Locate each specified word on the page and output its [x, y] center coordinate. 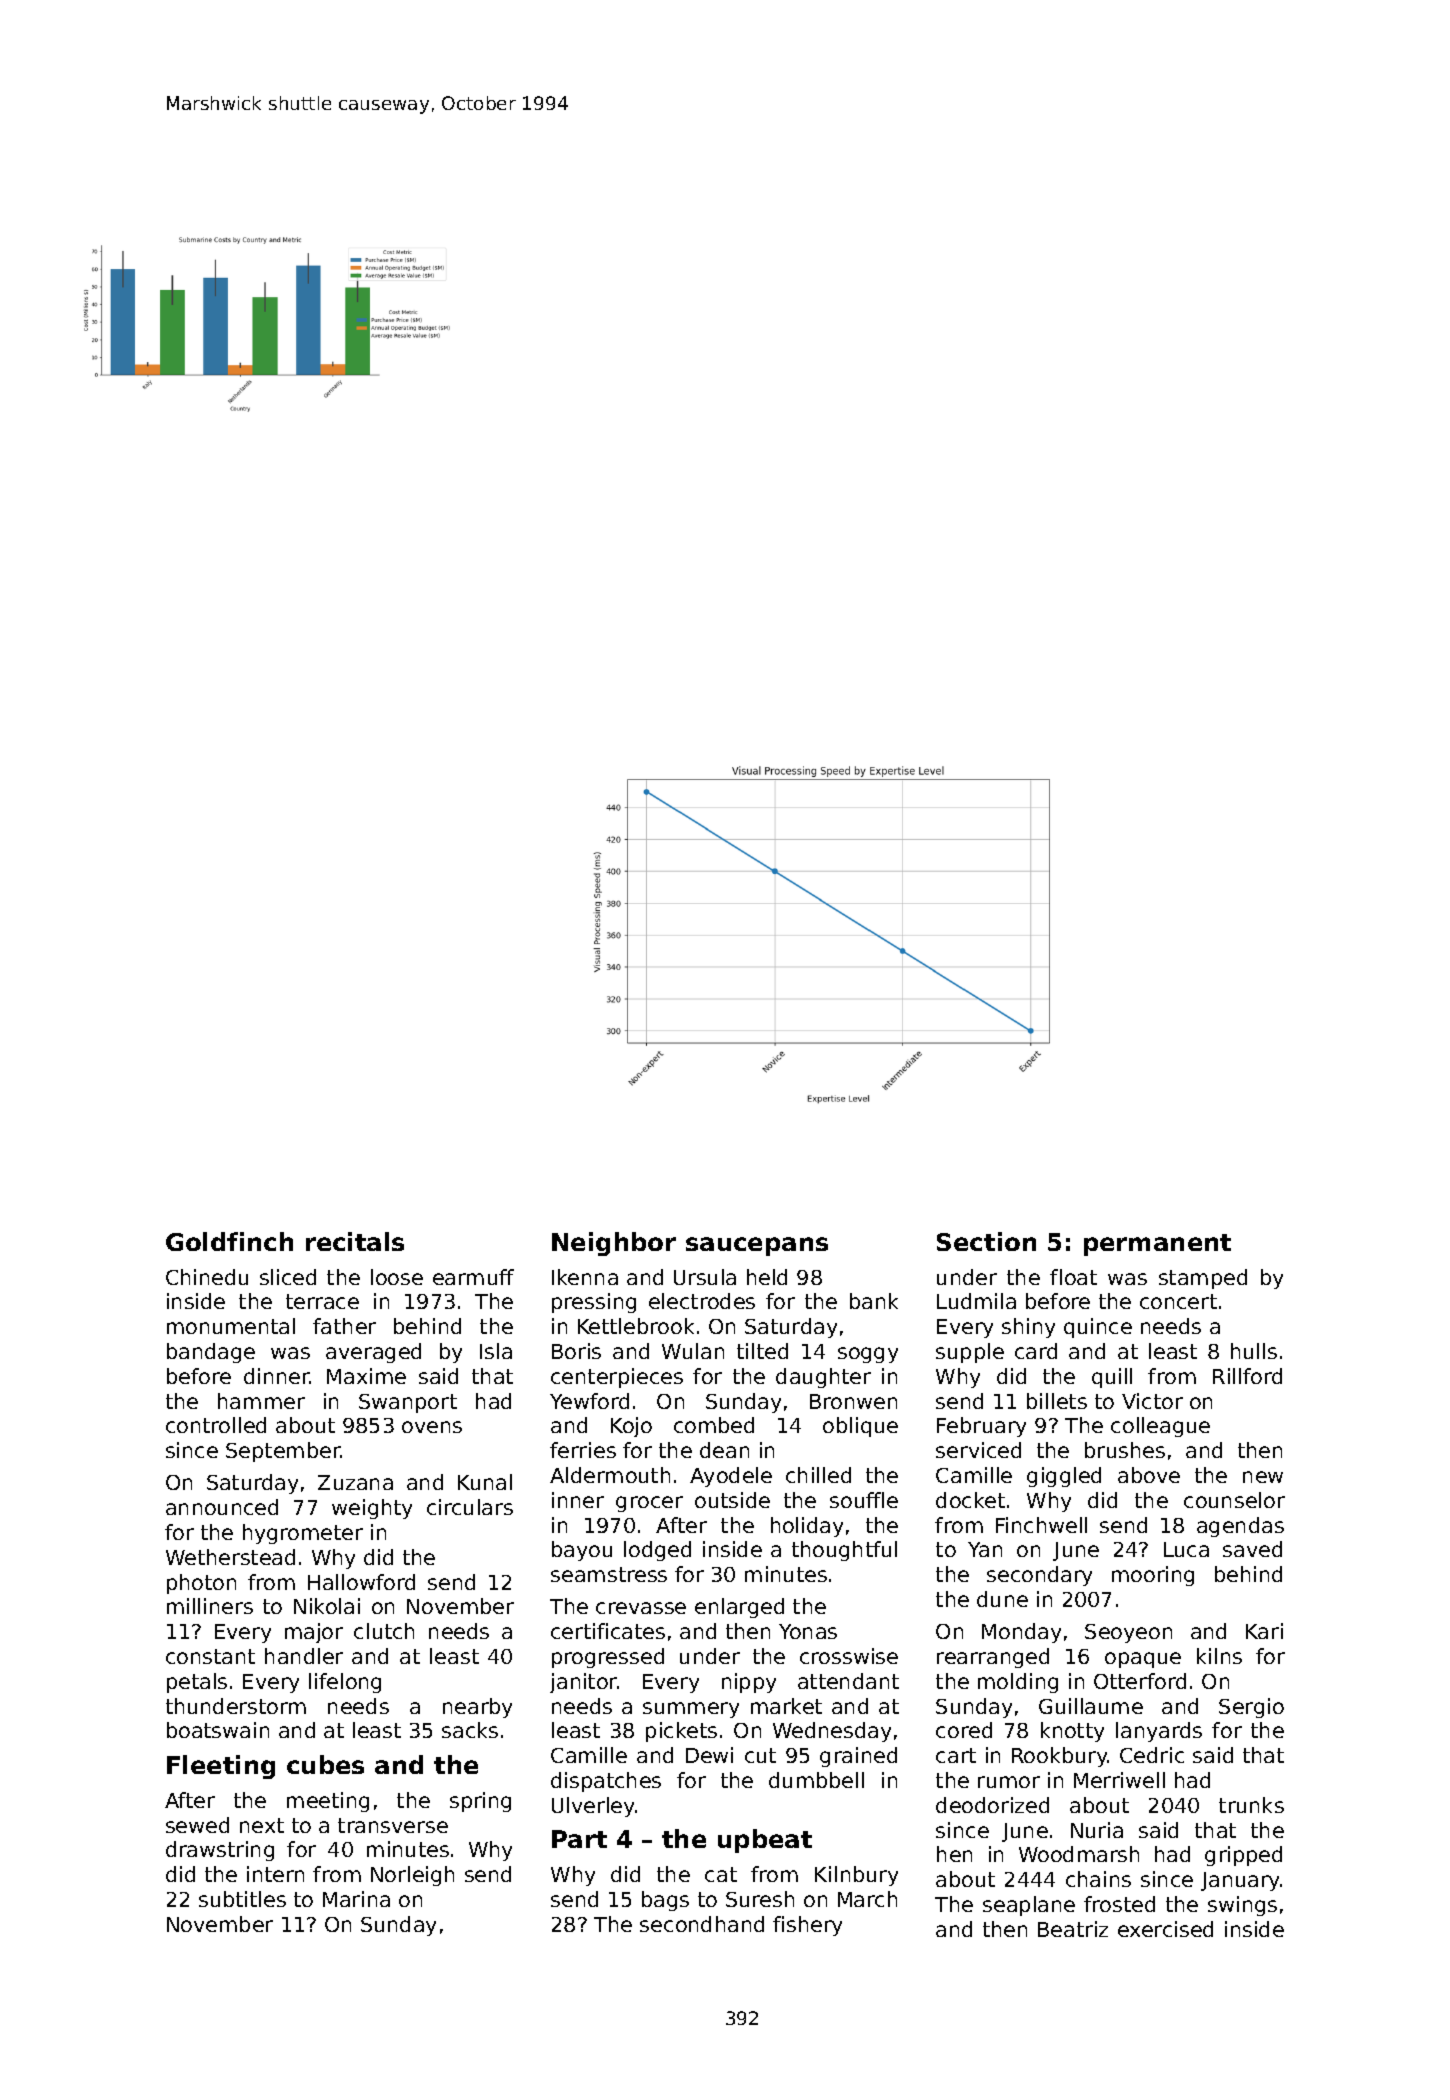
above [1149, 1475]
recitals [355, 1241]
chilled [818, 1475]
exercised [1165, 1929]
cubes [325, 1764]
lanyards [1159, 1732]
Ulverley [593, 1807]
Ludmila [976, 1301]
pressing [594, 1303]
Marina [356, 1899]
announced [222, 1507]
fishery [807, 1926]
